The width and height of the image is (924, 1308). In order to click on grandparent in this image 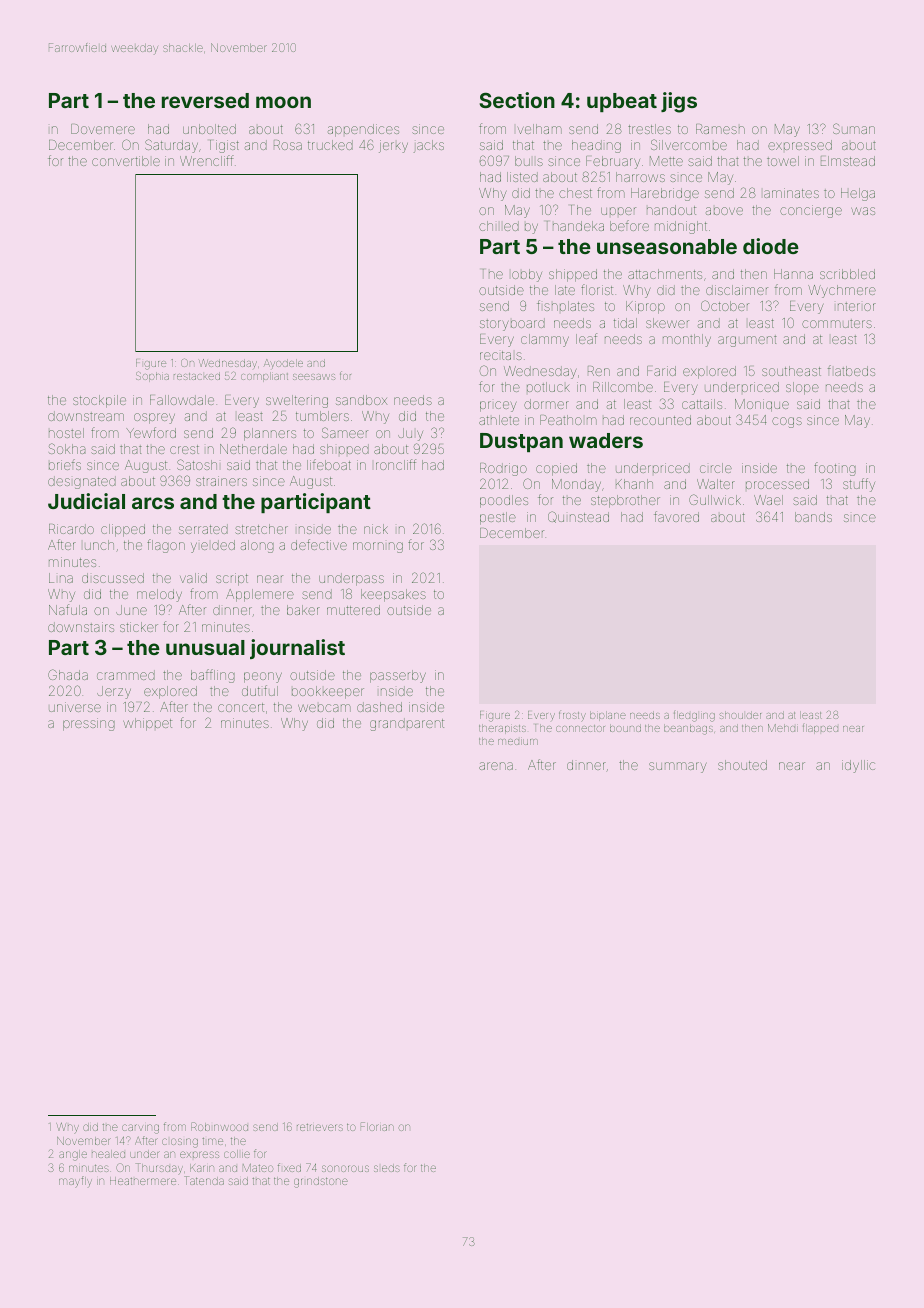, I will do `click(407, 724)`.
